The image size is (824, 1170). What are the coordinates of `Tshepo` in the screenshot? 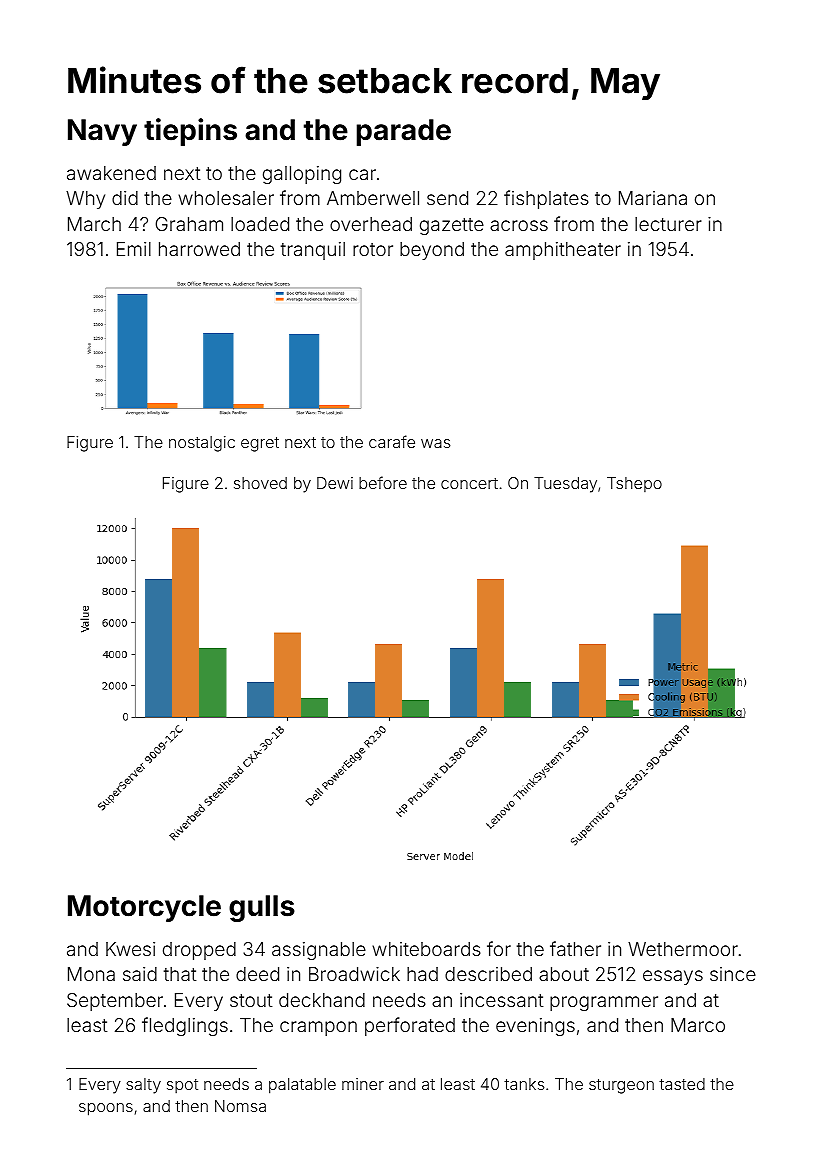 It's located at (634, 484).
